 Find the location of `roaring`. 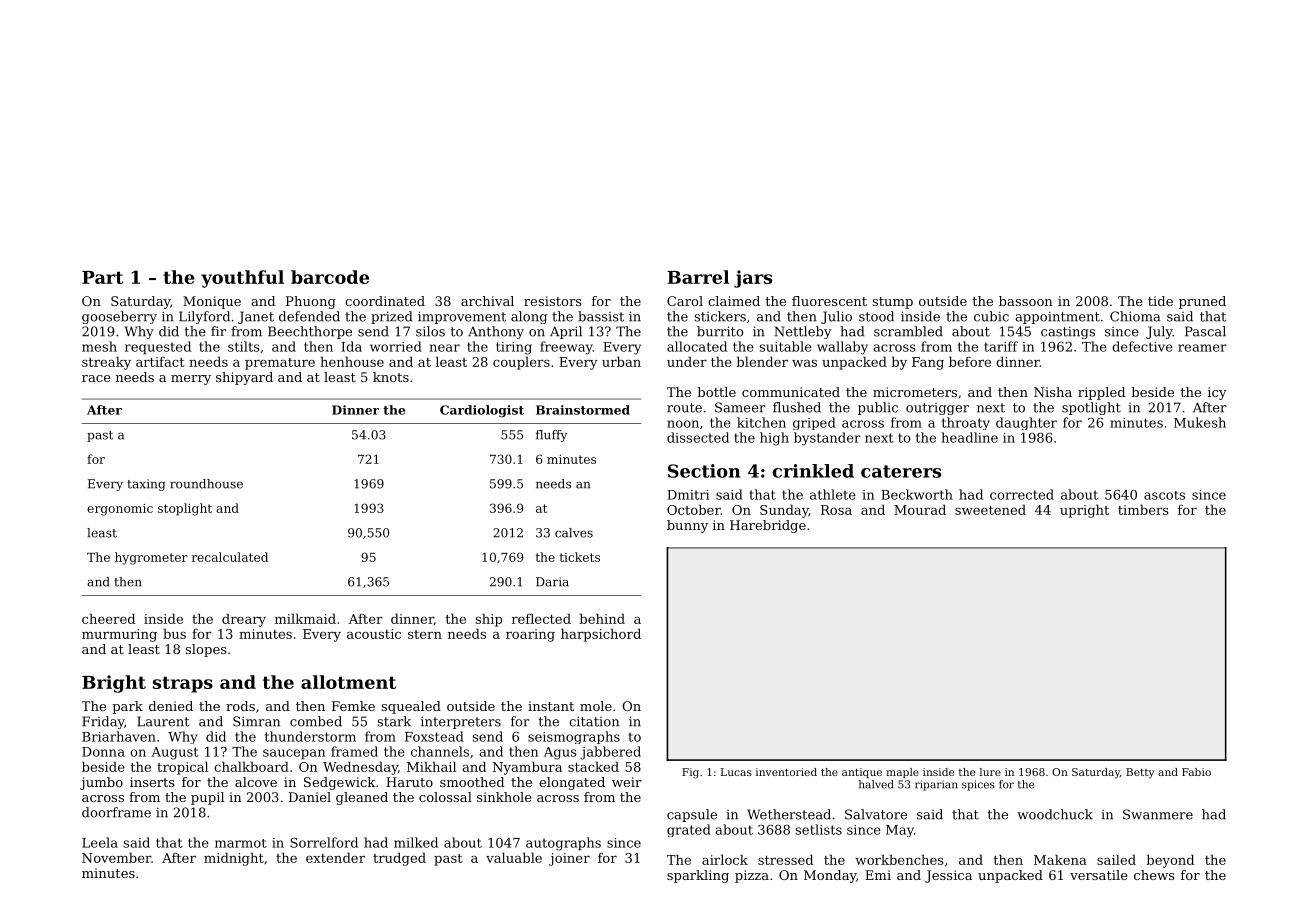

roaring is located at coordinates (530, 635).
